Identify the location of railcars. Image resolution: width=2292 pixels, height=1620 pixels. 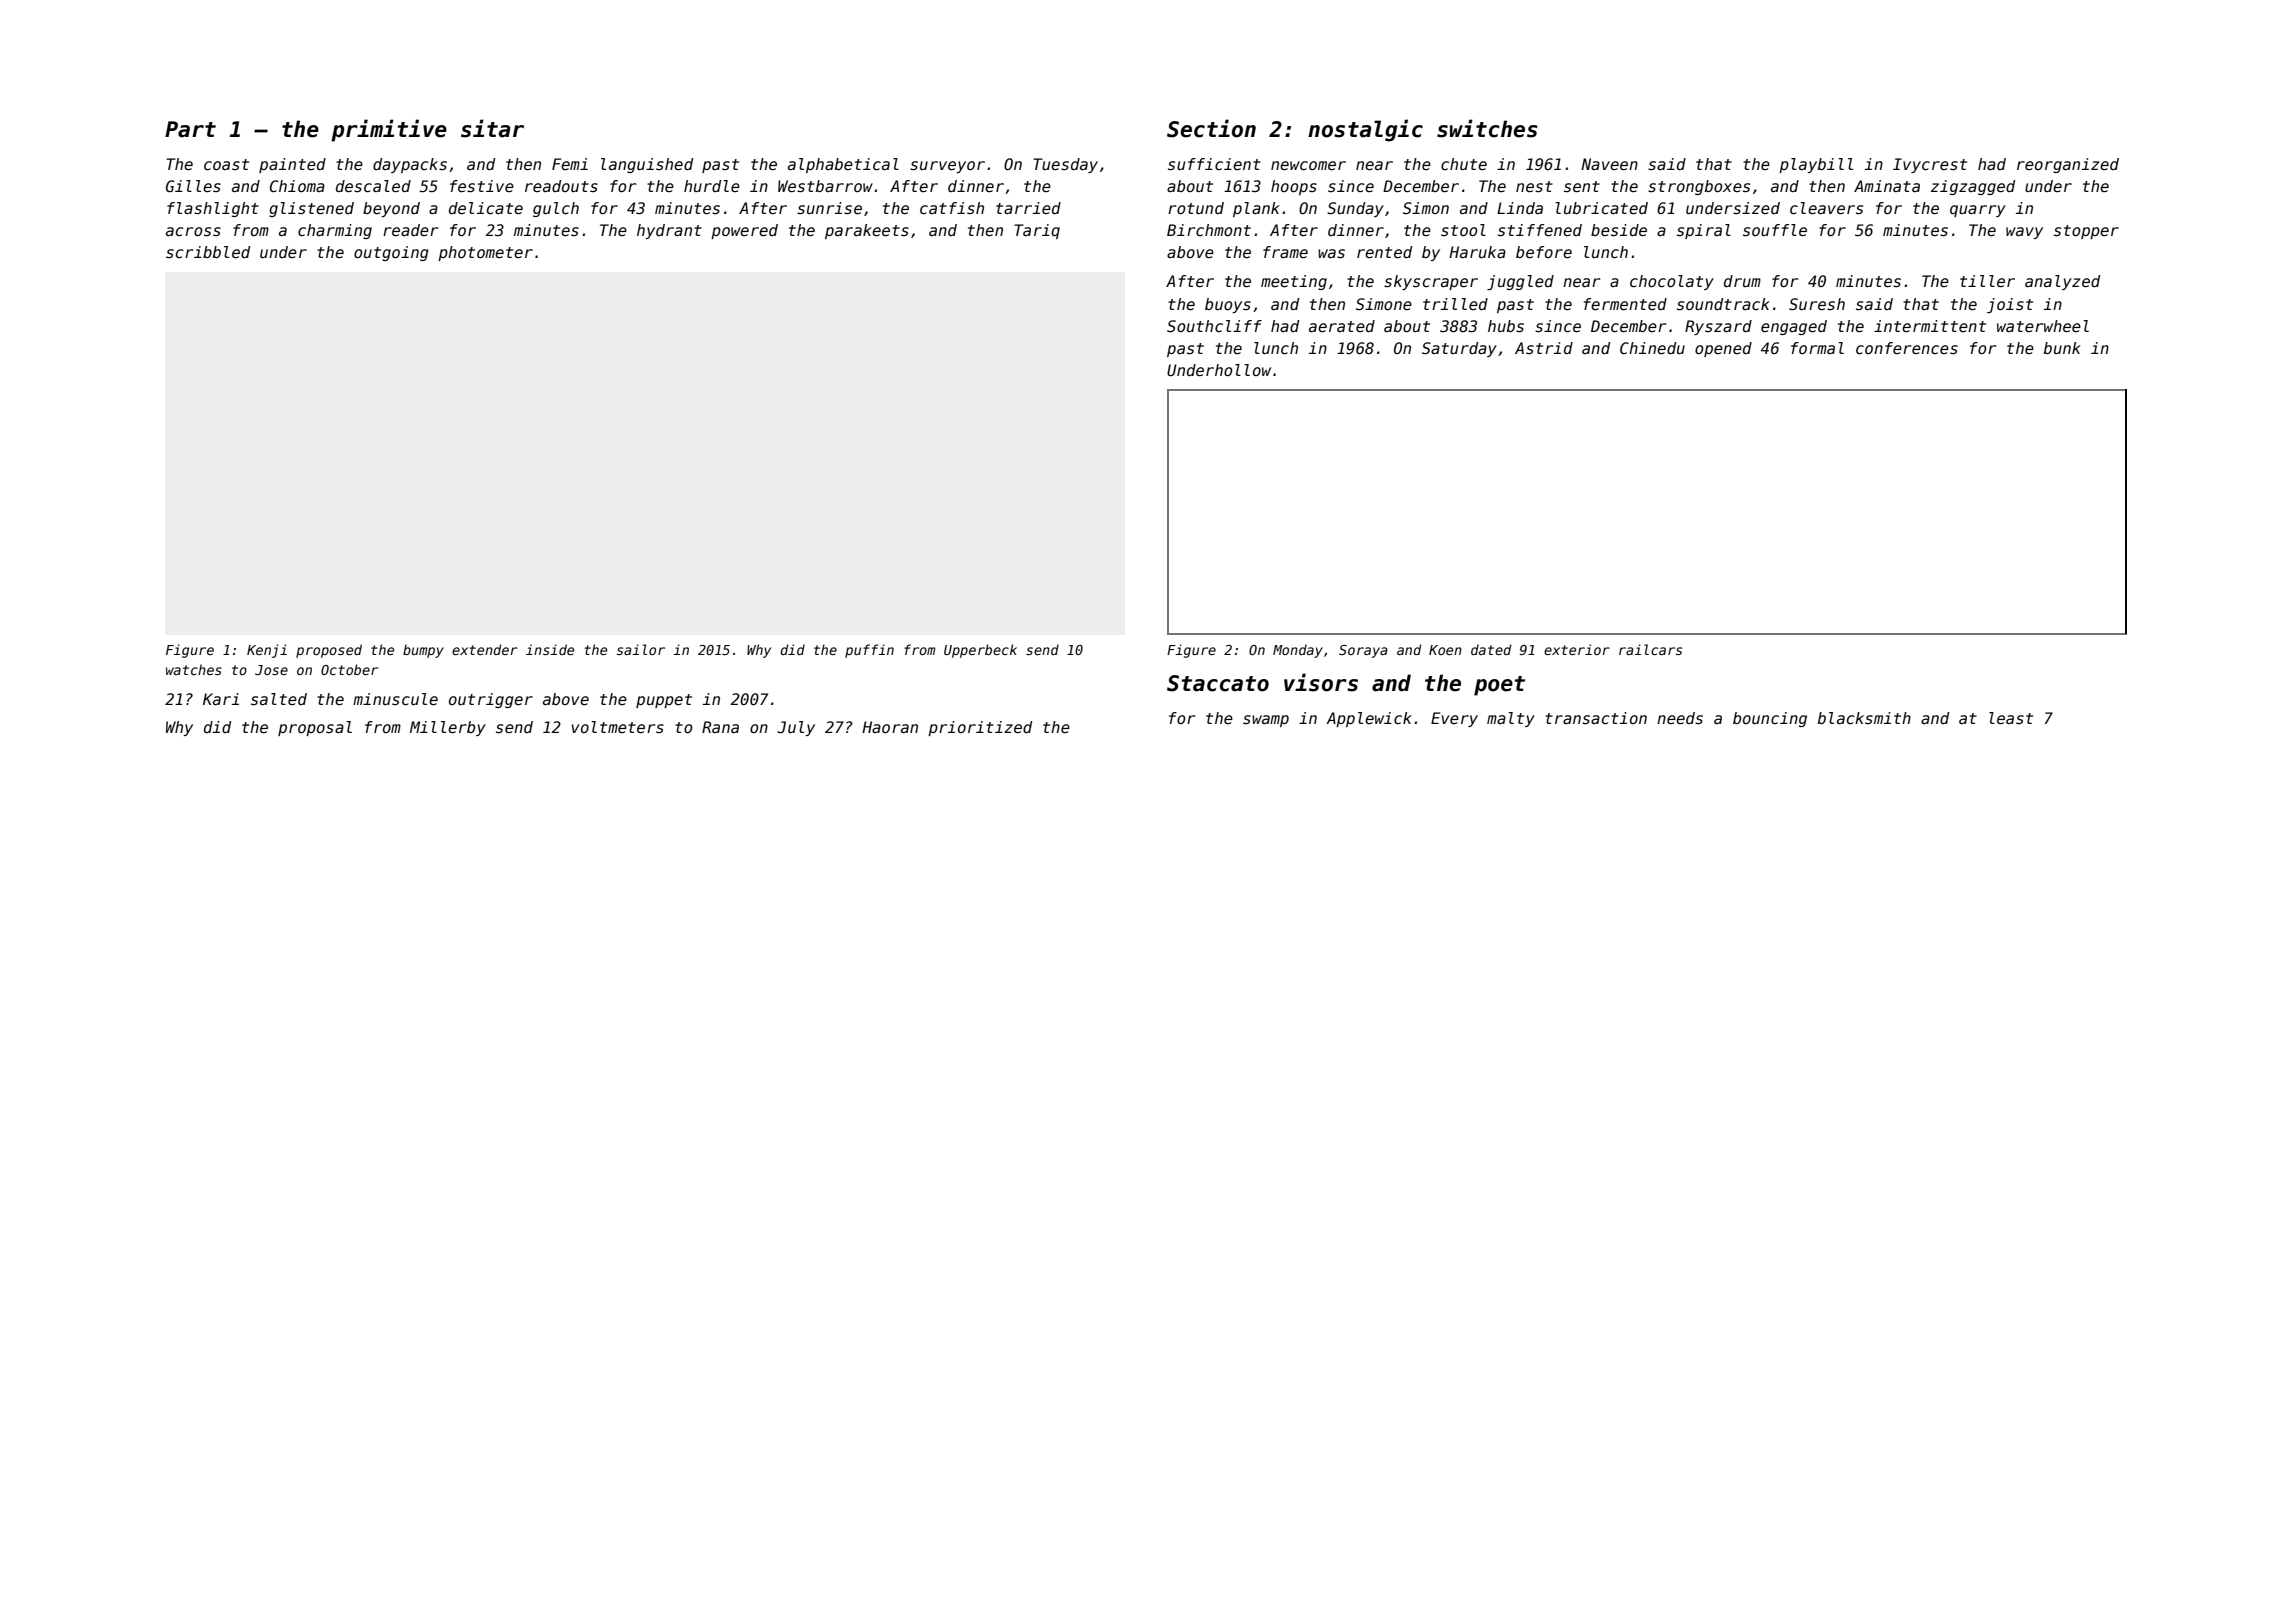
(1650, 649).
